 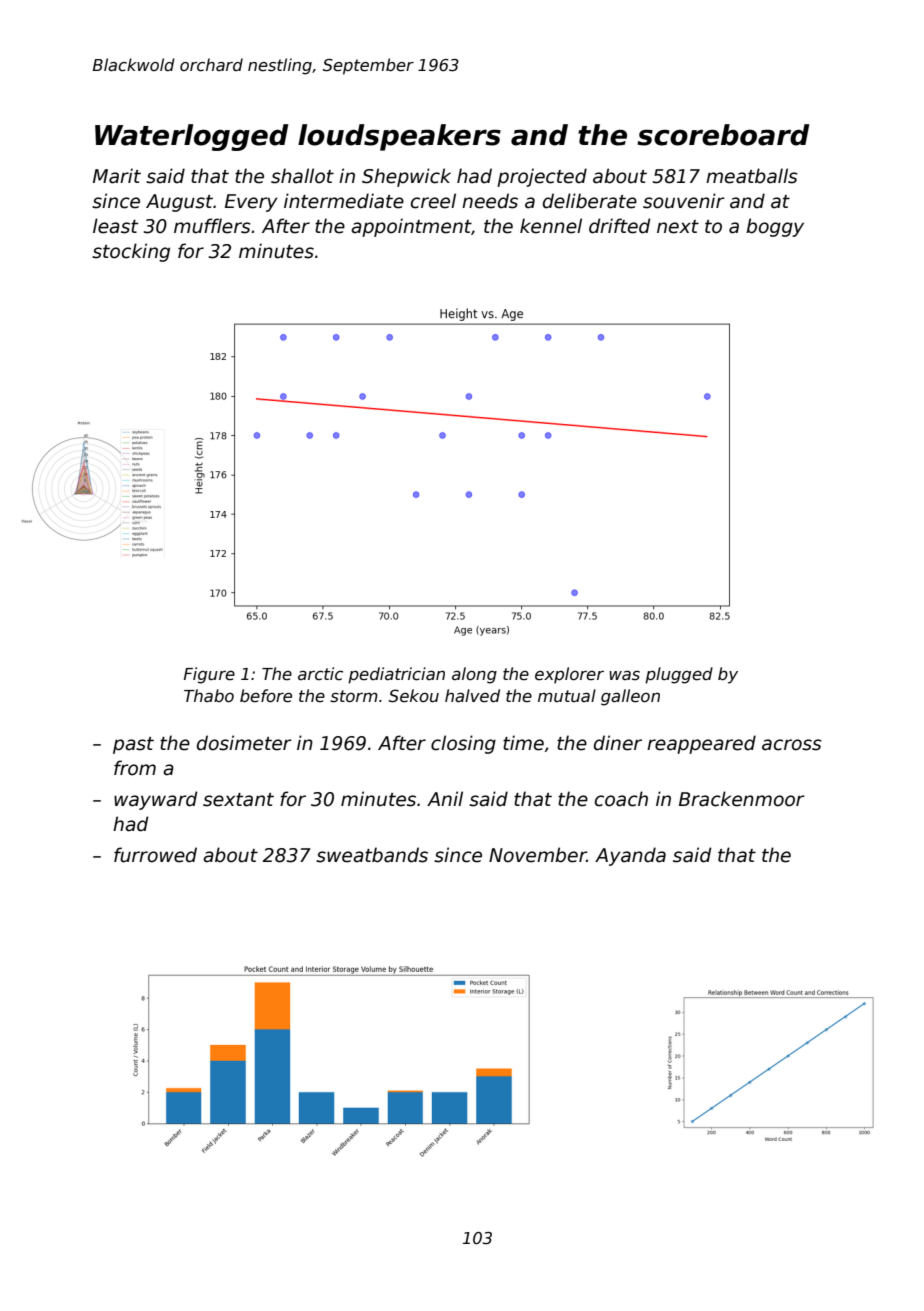 I want to click on furrowed, so click(x=155, y=855).
